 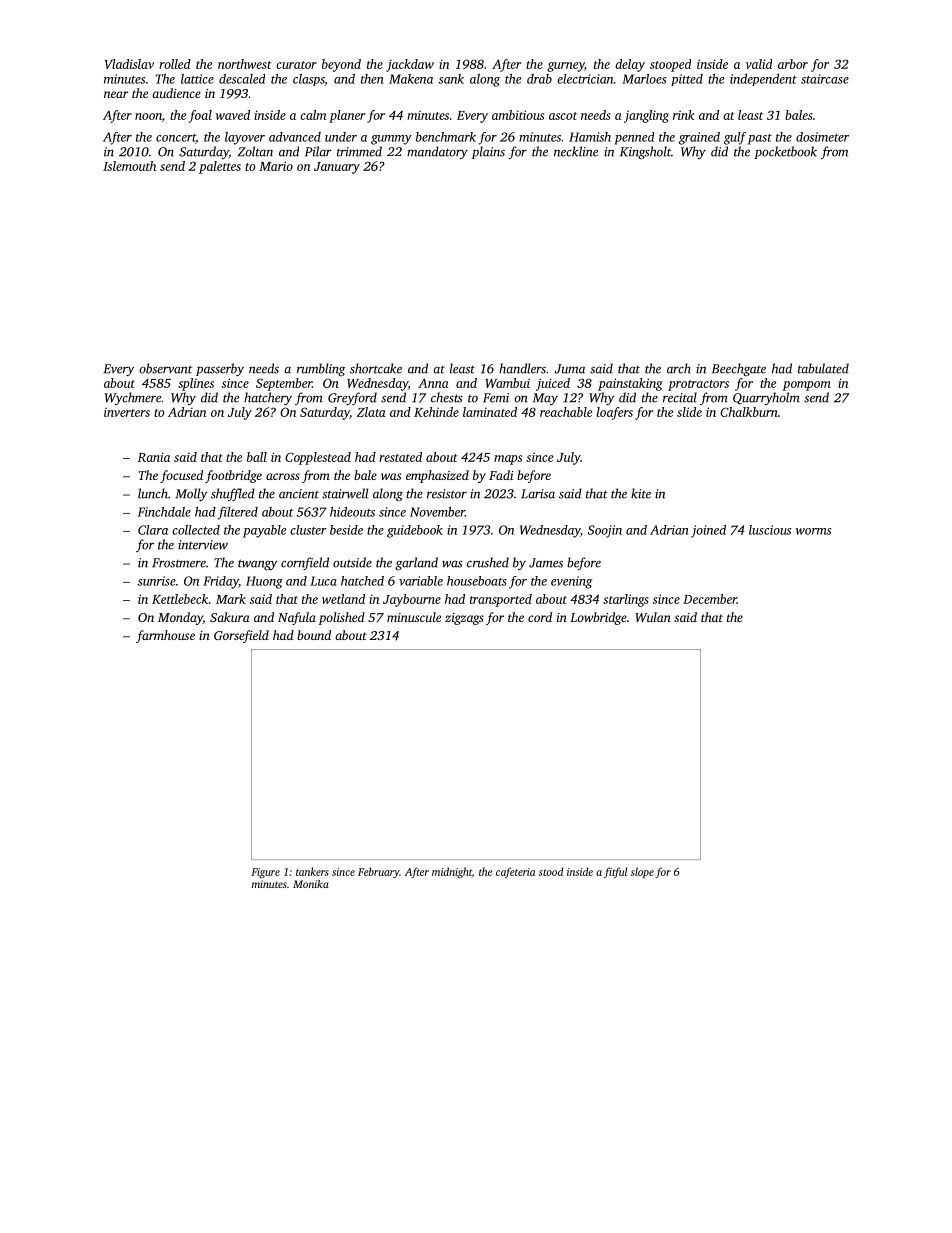 What do you see at coordinates (276, 166) in the page?
I see `Mario` at bounding box center [276, 166].
